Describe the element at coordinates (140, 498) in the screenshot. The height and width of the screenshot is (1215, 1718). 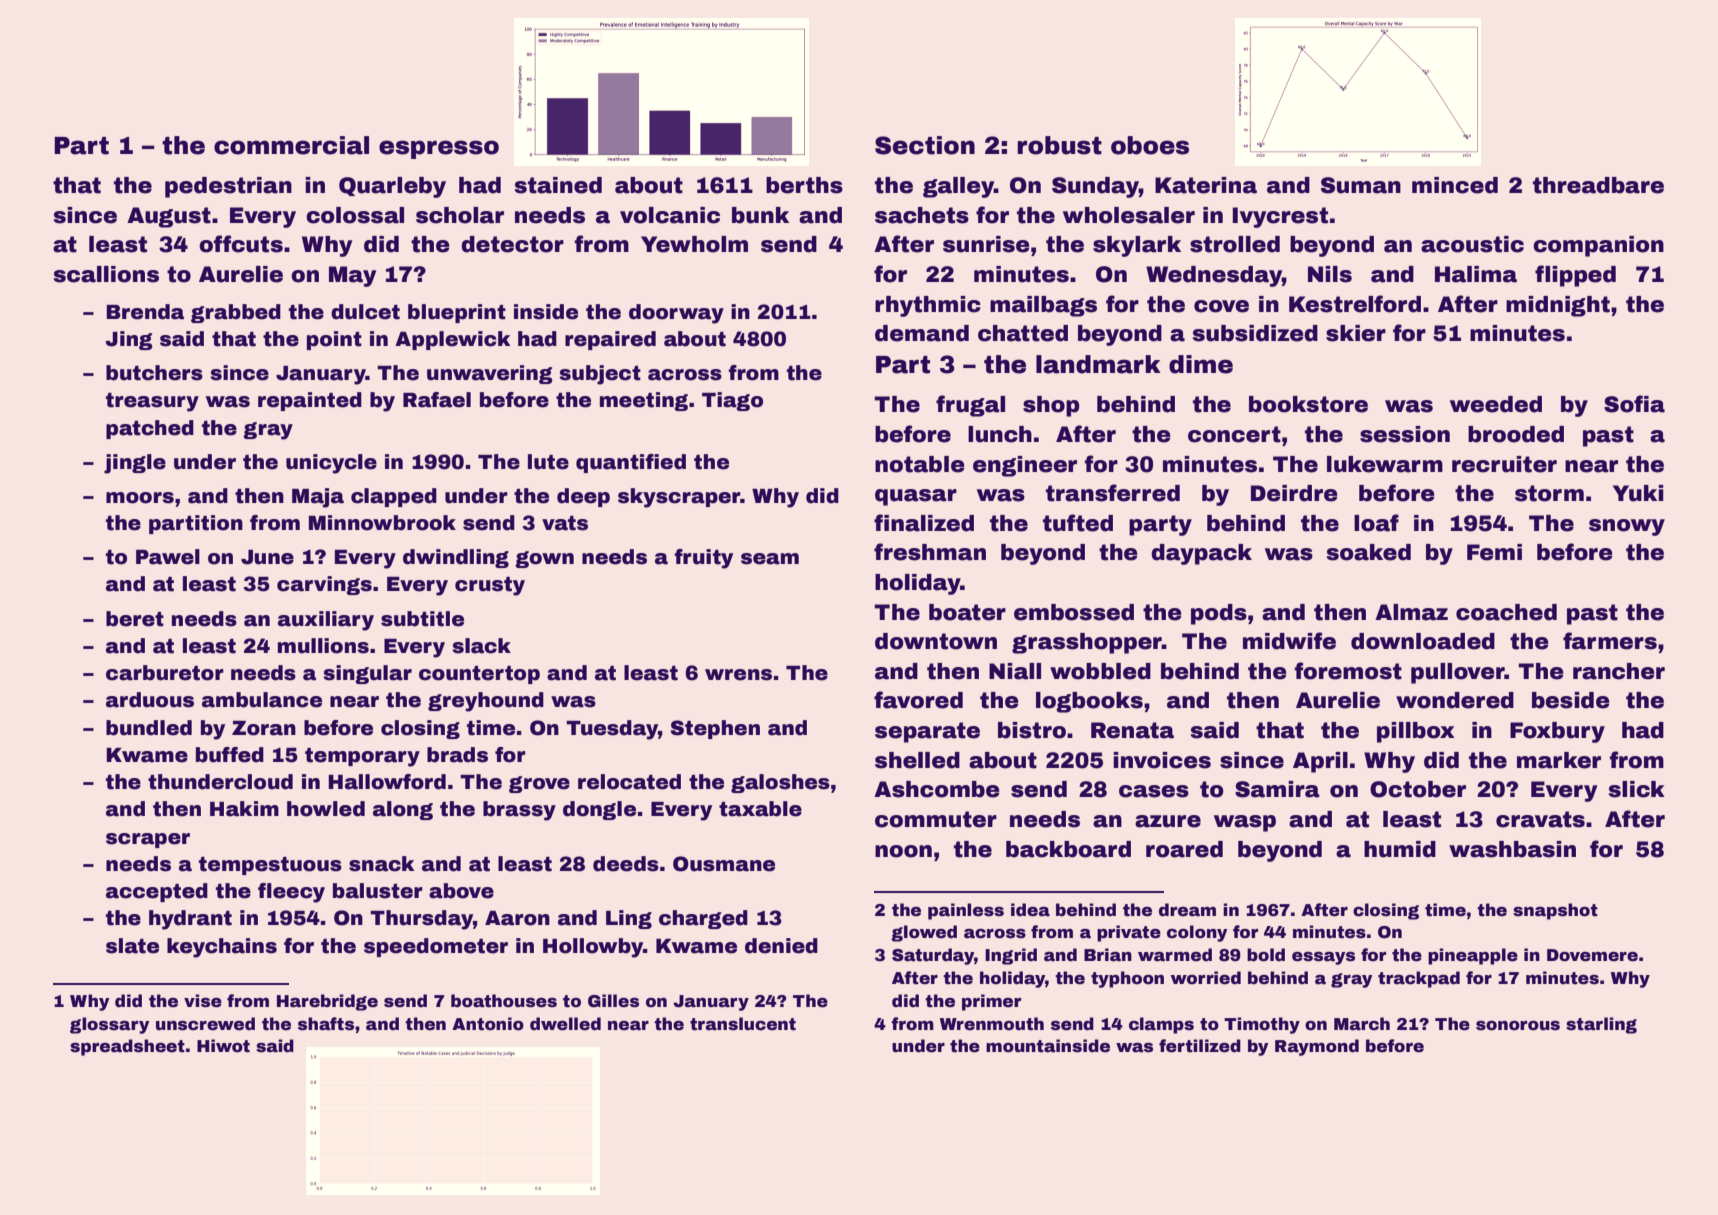
I see `moors` at that location.
